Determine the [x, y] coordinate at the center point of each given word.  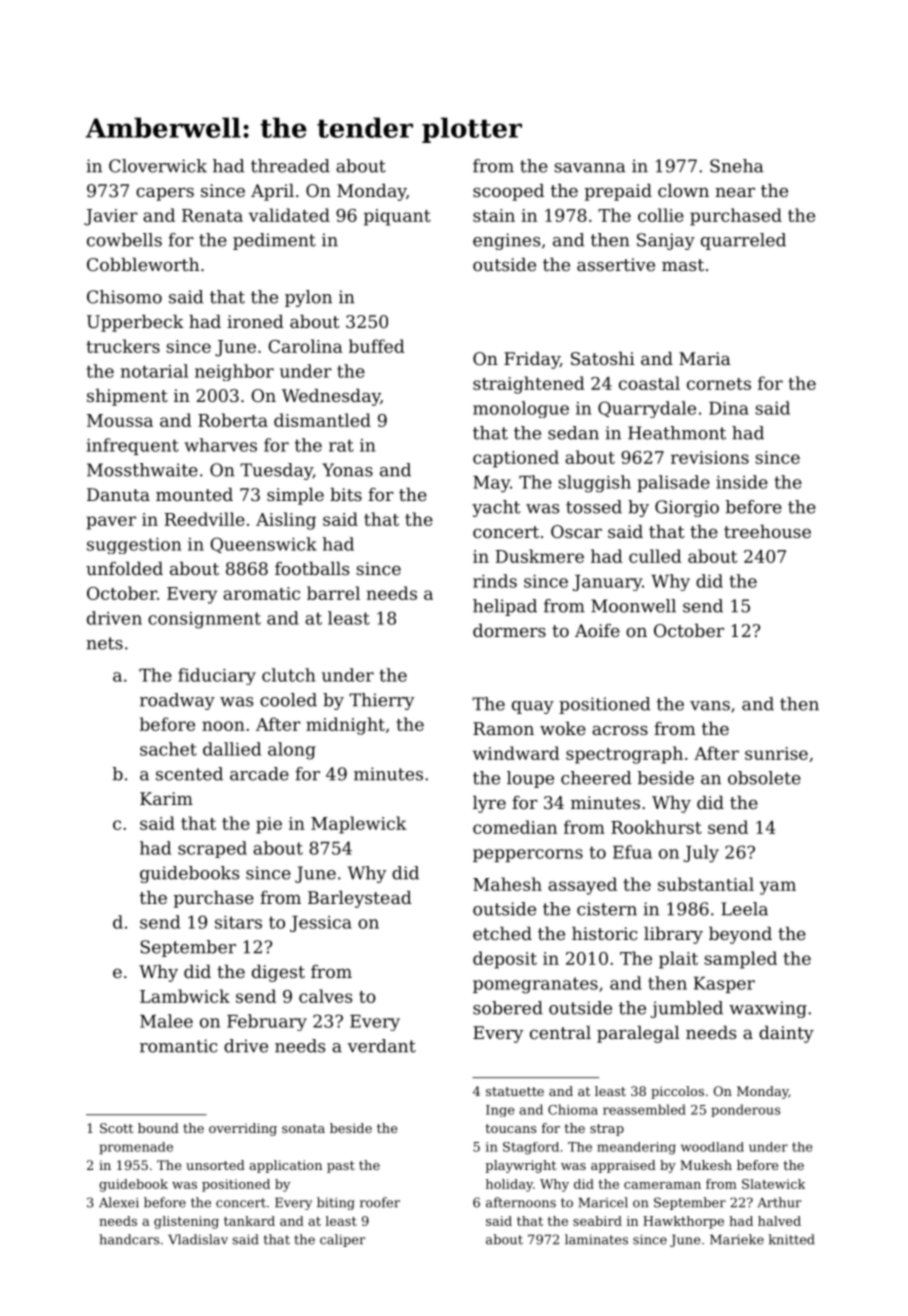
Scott [116, 1128]
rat [341, 445]
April [272, 192]
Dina [729, 408]
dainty [786, 1034]
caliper [342, 1240]
